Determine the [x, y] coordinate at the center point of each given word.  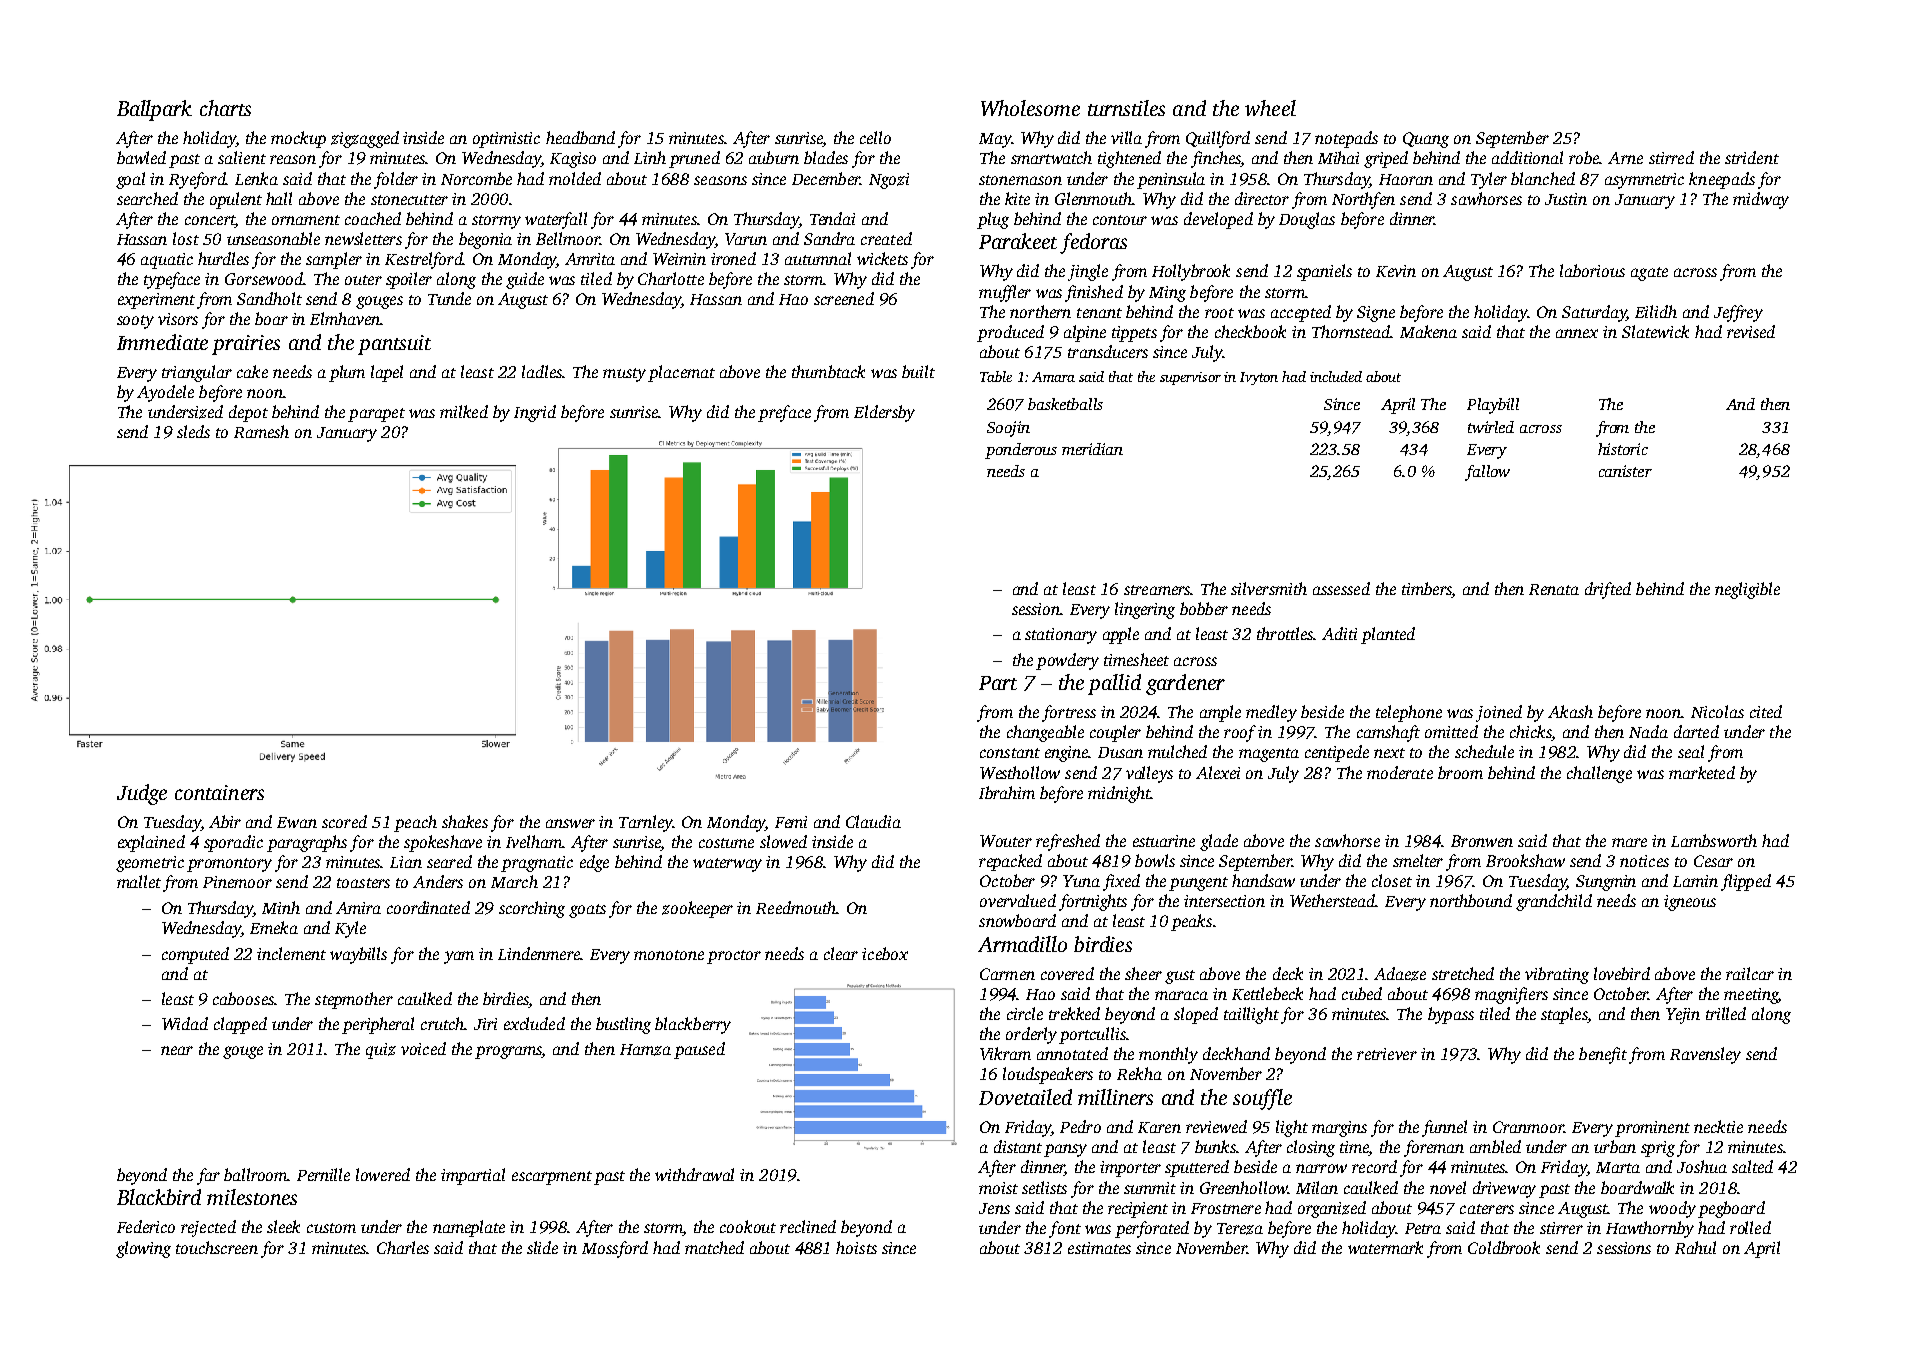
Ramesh [261, 431]
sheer [1143, 973]
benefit [1603, 1055]
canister [1625, 471]
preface [784, 413]
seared [449, 861]
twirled [1491, 427]
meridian [1092, 449]
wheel [1270, 108]
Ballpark [154, 110]
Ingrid [535, 413]
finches [1216, 159]
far [208, 1176]
